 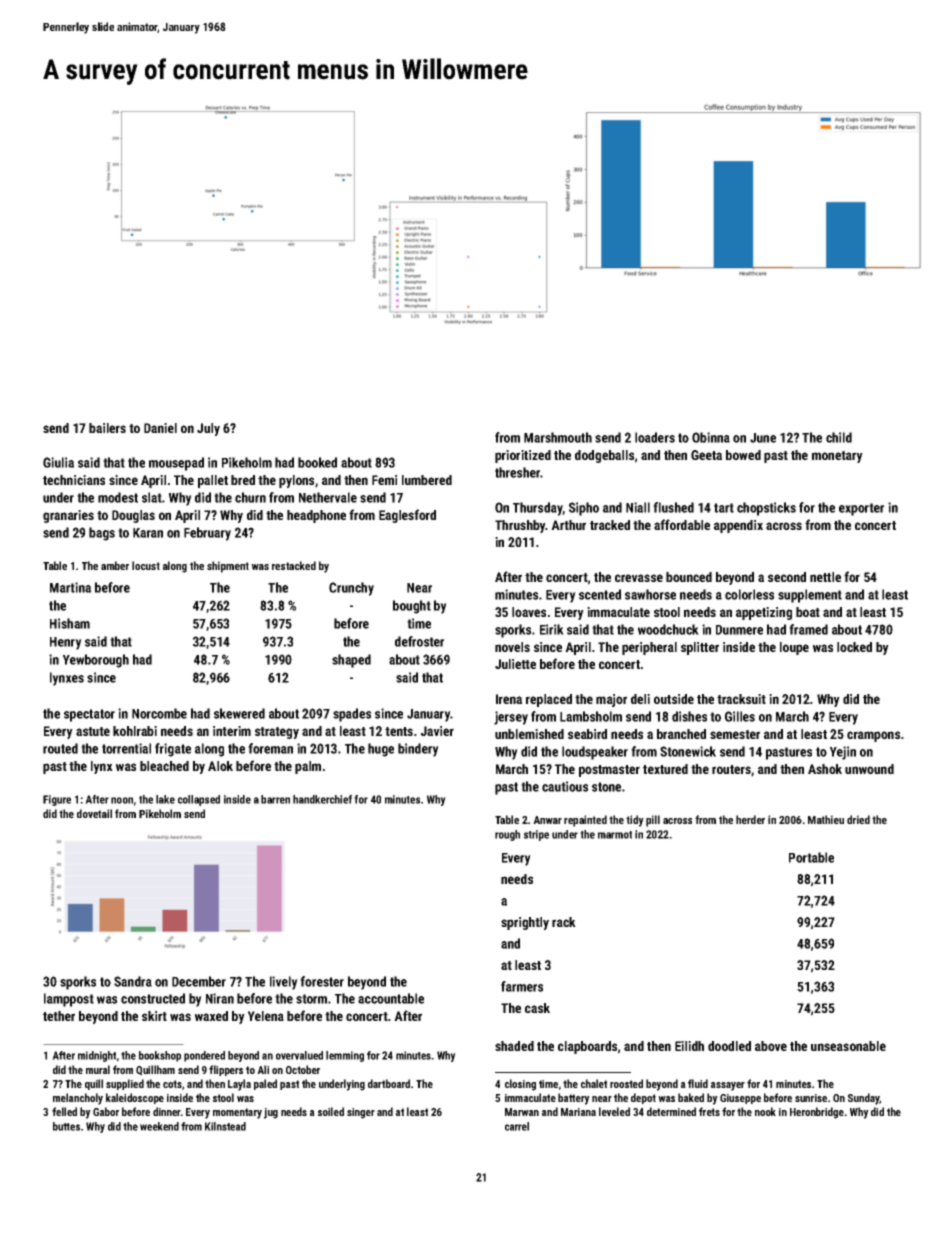 I want to click on Kilnstead, so click(x=225, y=1126).
